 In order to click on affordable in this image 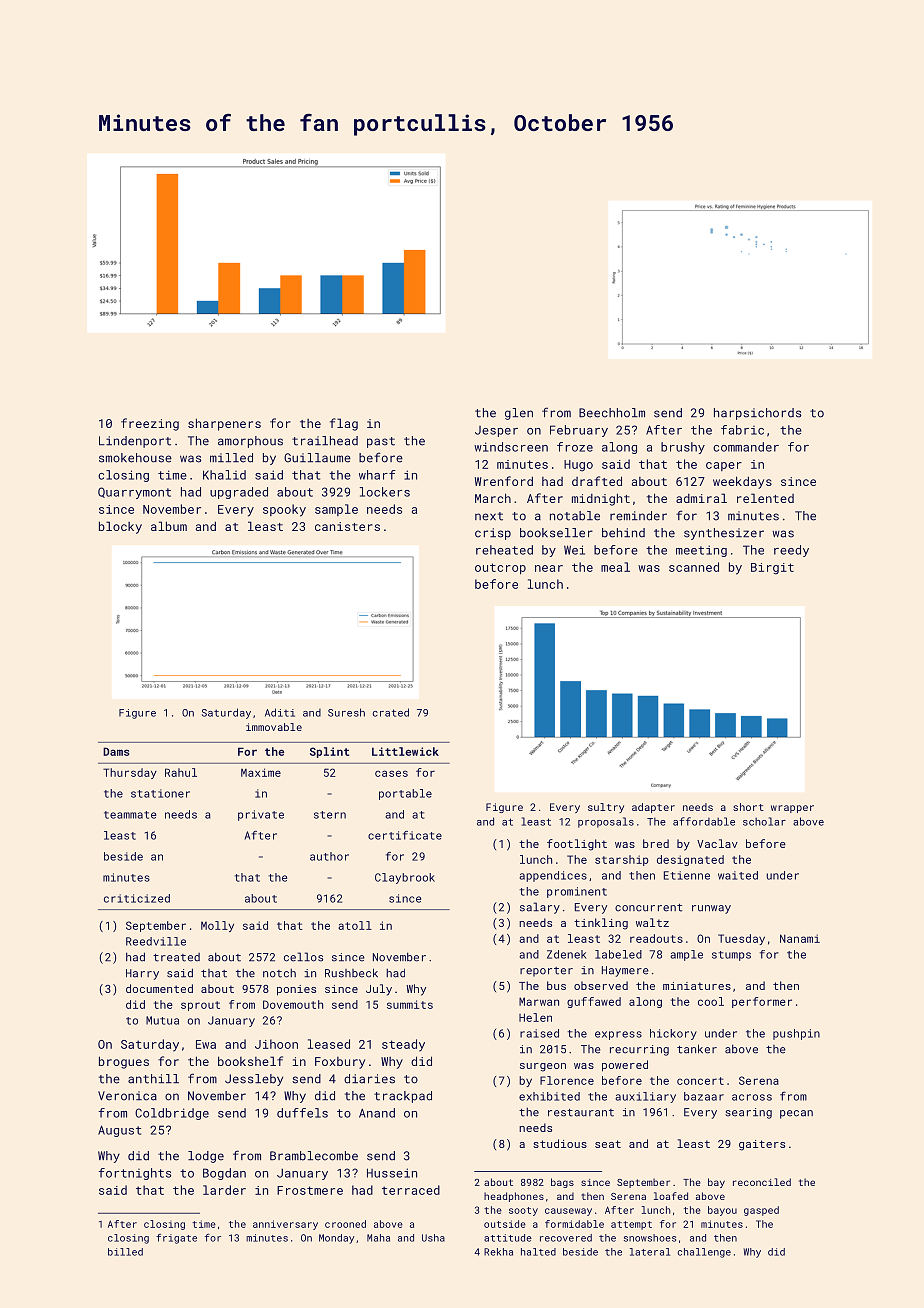, I will do `click(704, 821)`.
